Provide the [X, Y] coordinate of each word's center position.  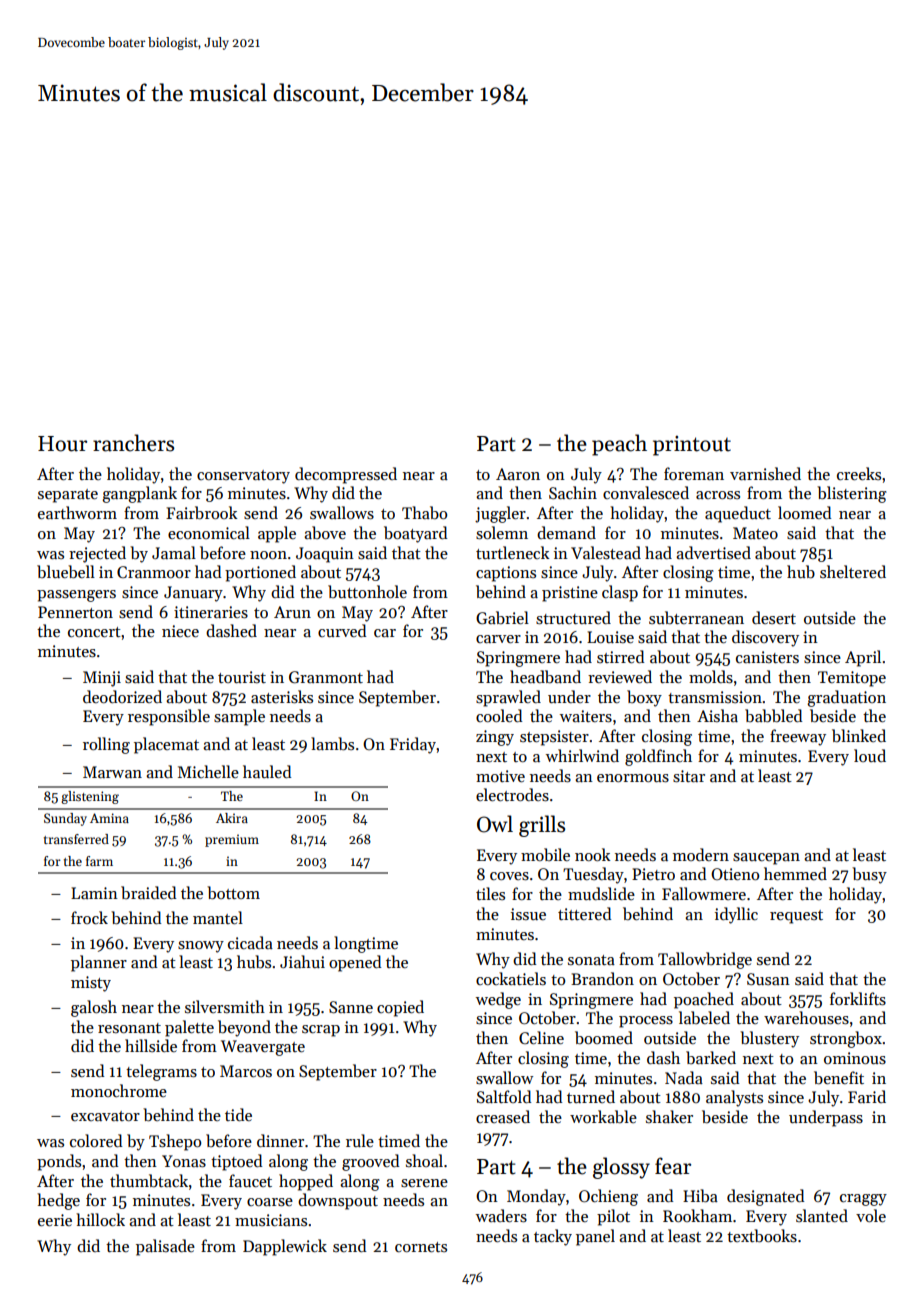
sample [239, 717]
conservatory [243, 477]
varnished [765, 473]
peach [619, 445]
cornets [421, 1247]
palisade [165, 1247]
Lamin [94, 893]
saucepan [766, 859]
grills [542, 826]
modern [701, 854]
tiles [490, 893]
